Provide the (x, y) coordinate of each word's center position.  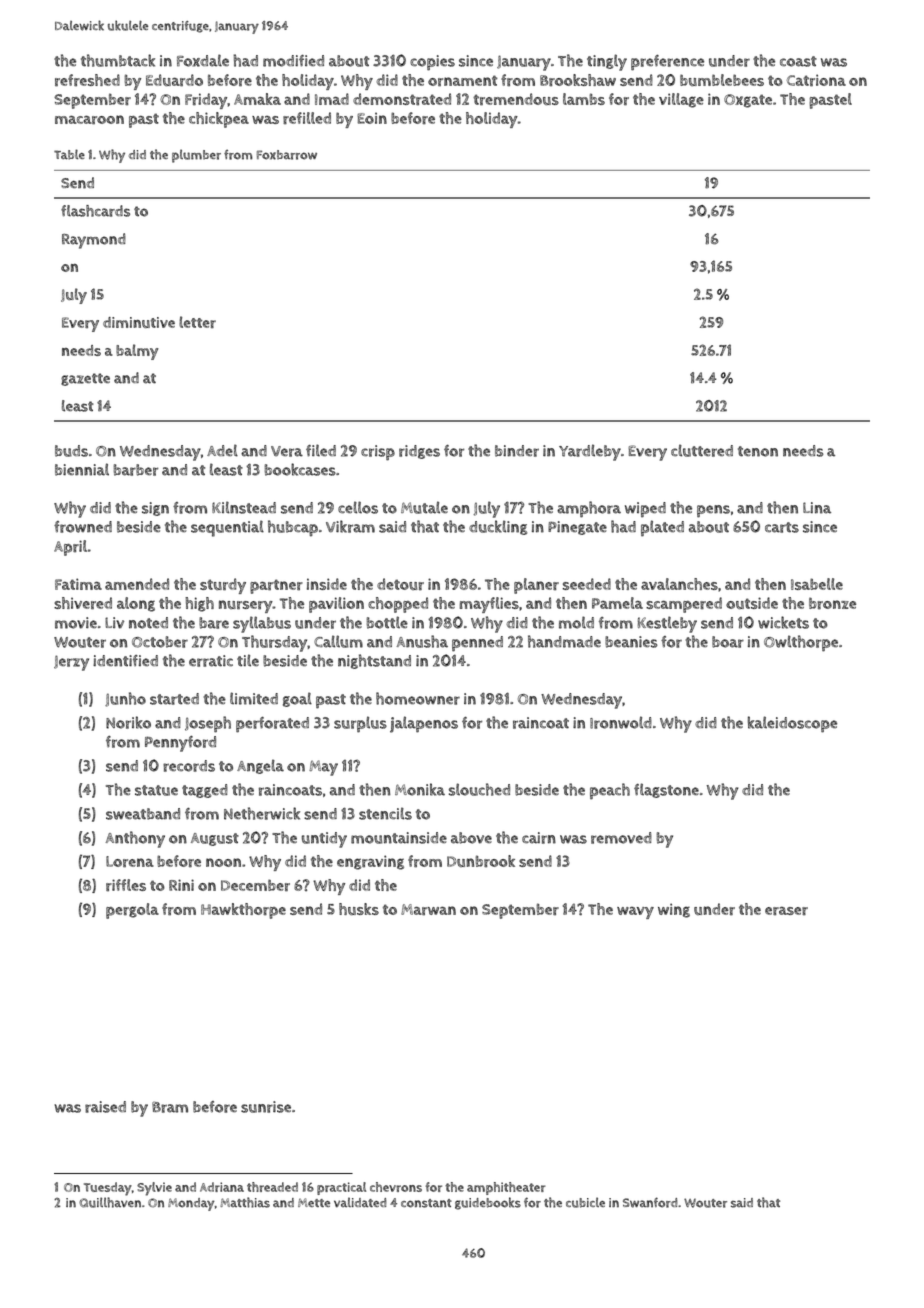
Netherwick (262, 813)
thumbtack (118, 60)
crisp (378, 453)
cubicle (585, 1202)
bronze (832, 603)
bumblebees (722, 80)
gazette (85, 379)
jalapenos (424, 724)
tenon (758, 451)
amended (137, 584)
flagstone (666, 790)
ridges (419, 452)
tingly (607, 62)
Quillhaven (110, 1202)
